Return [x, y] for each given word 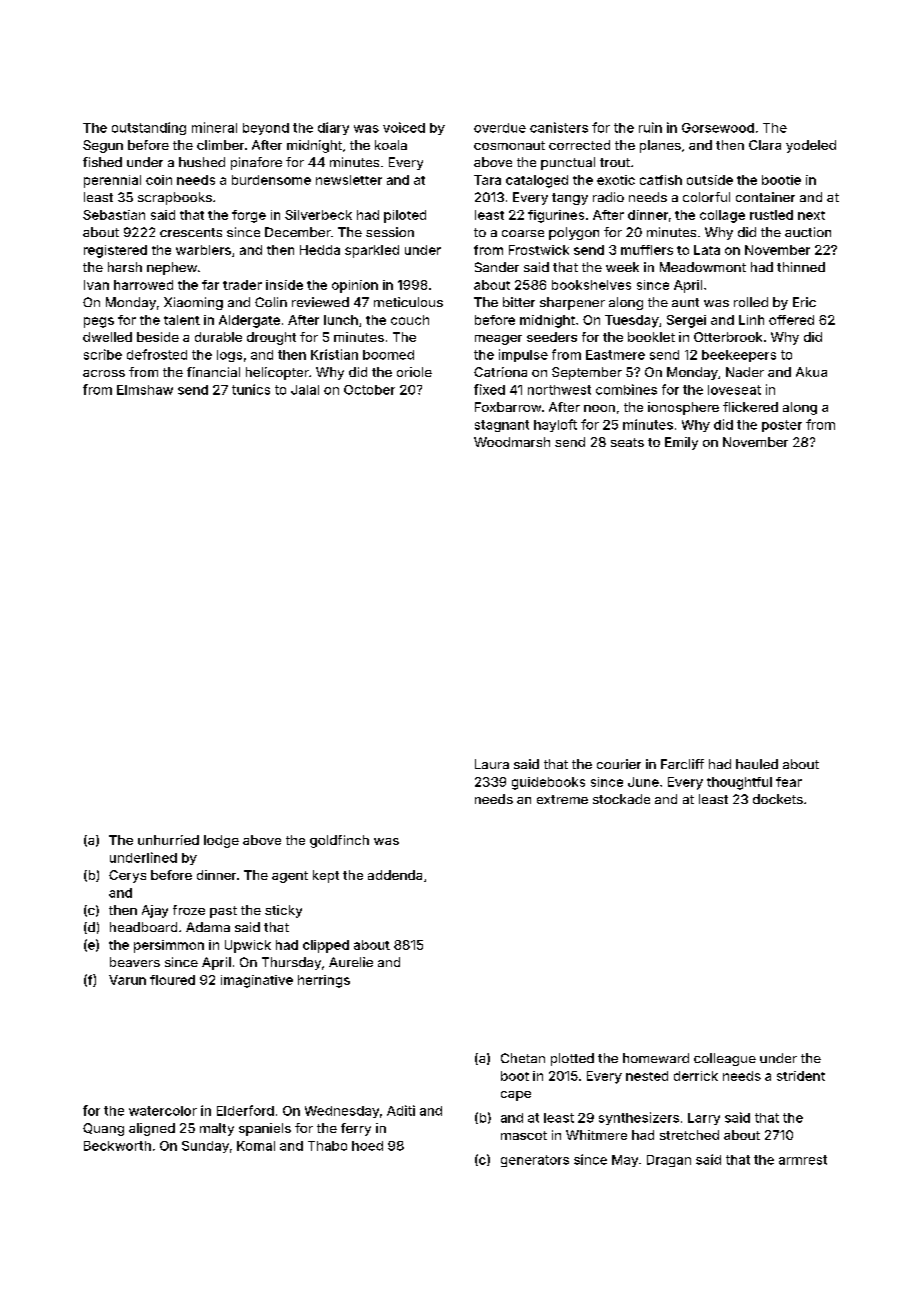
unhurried [168, 840]
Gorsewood [718, 128]
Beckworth [117, 1146]
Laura [492, 764]
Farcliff [682, 764]
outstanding [149, 128]
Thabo [327, 1146]
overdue [500, 128]
